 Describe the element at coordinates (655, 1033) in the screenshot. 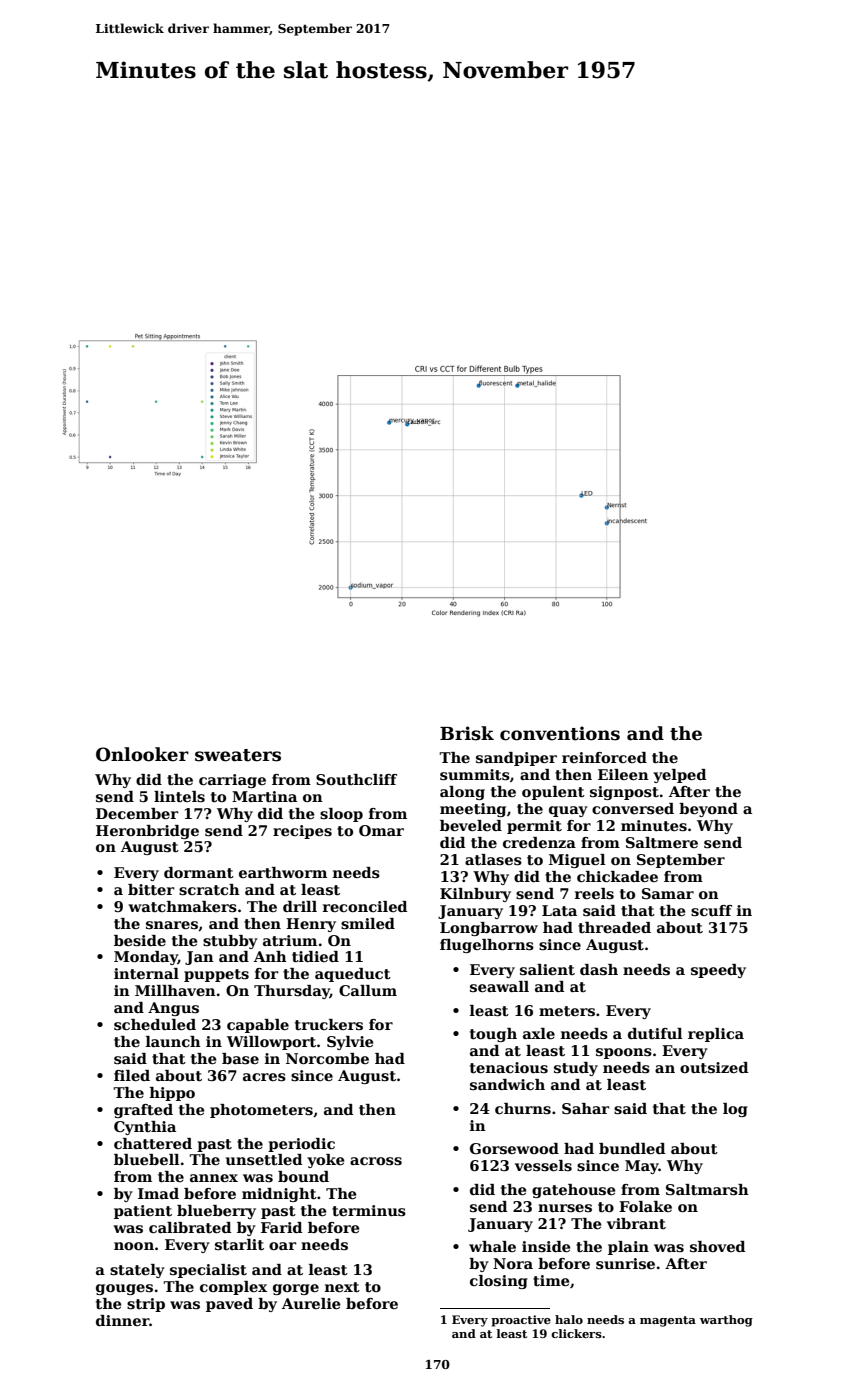

I see `dutiful` at that location.
